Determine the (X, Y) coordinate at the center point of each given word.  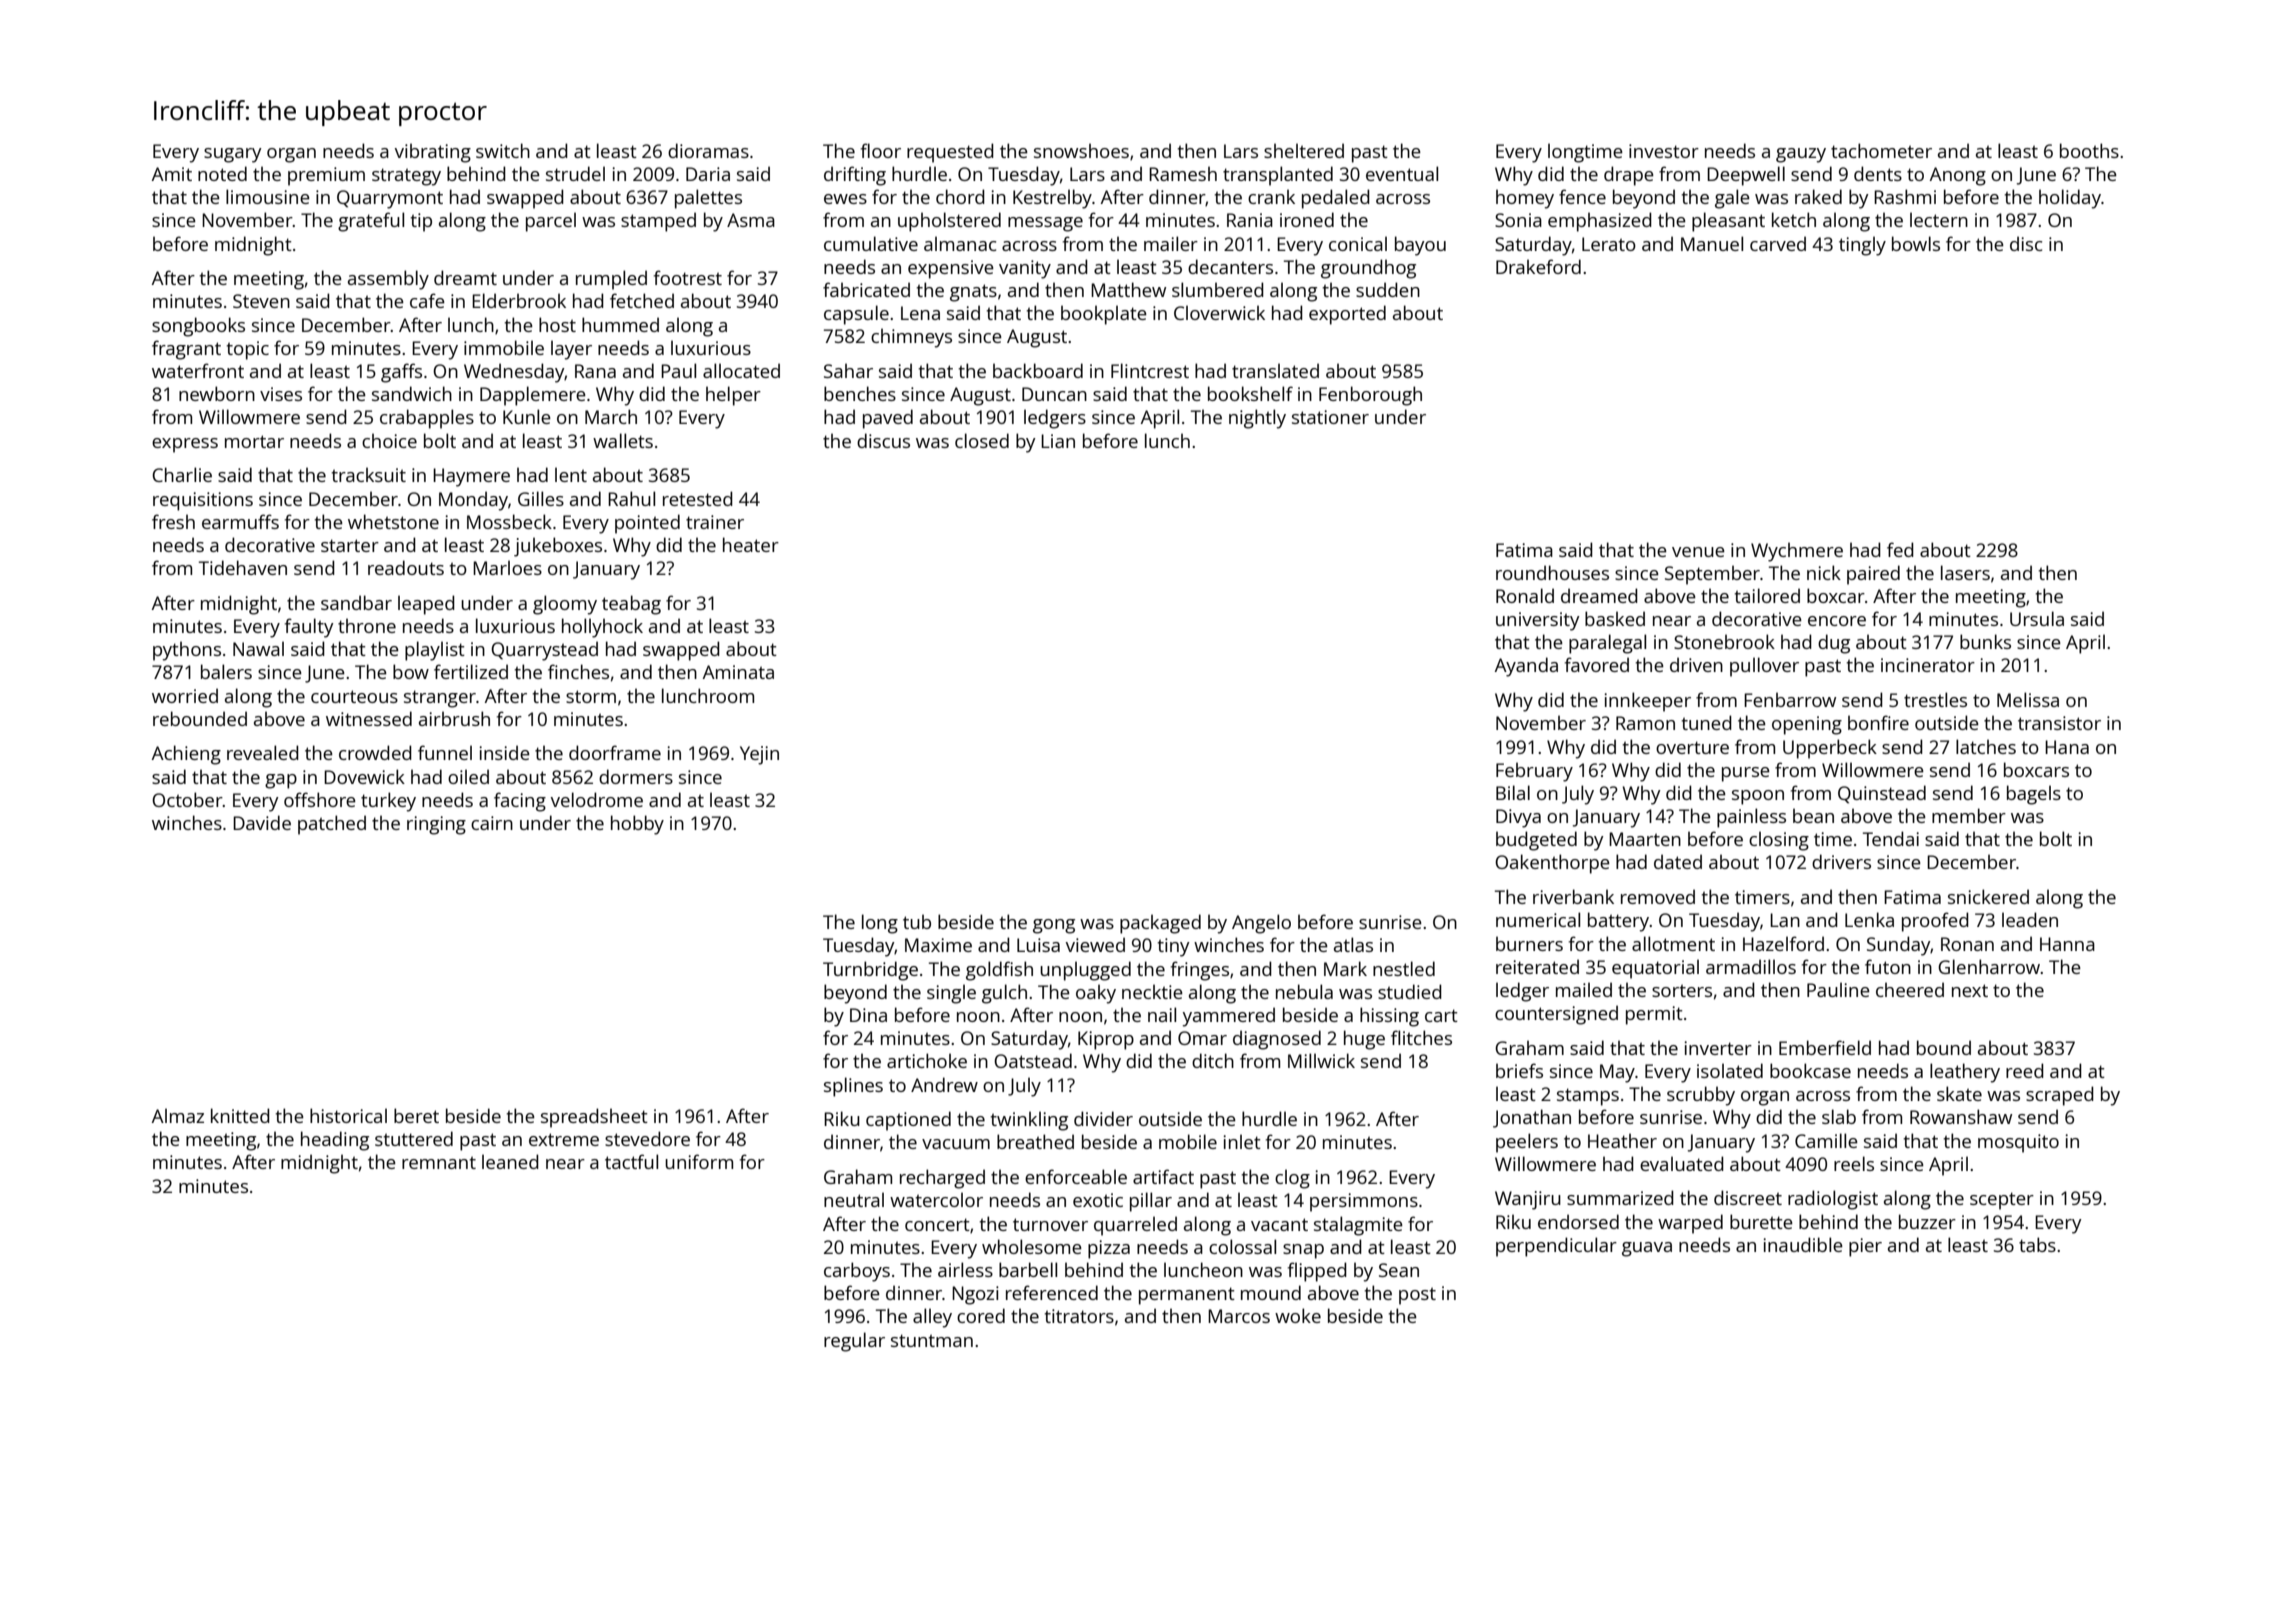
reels (1854, 1163)
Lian (1058, 441)
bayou (1420, 246)
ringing (436, 825)
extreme (564, 1139)
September (1712, 575)
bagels (2034, 795)
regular (854, 1342)
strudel (575, 173)
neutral (854, 1199)
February (1534, 772)
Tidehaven (243, 567)
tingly (1862, 246)
